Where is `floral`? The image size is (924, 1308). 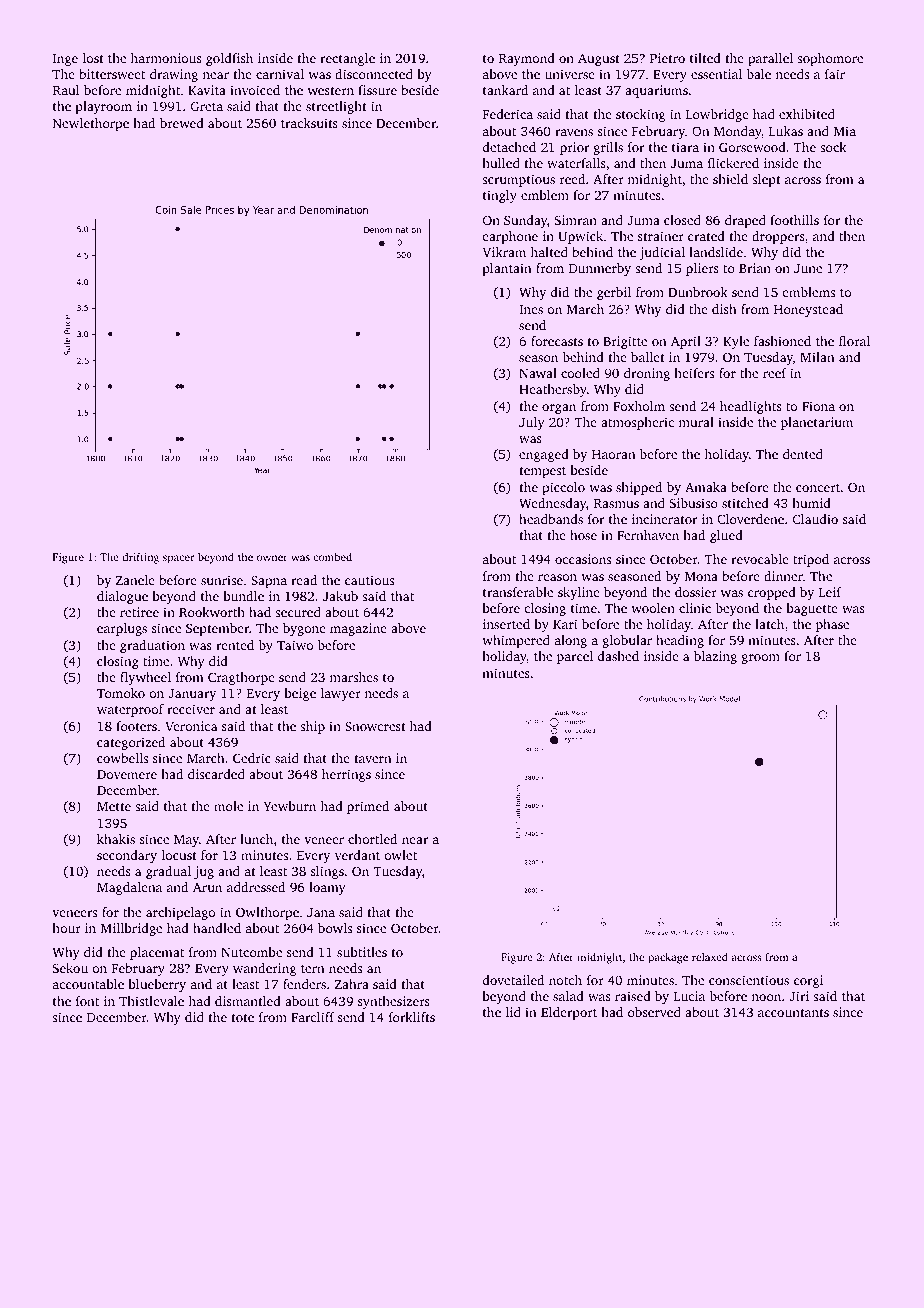
floral is located at coordinates (854, 341).
